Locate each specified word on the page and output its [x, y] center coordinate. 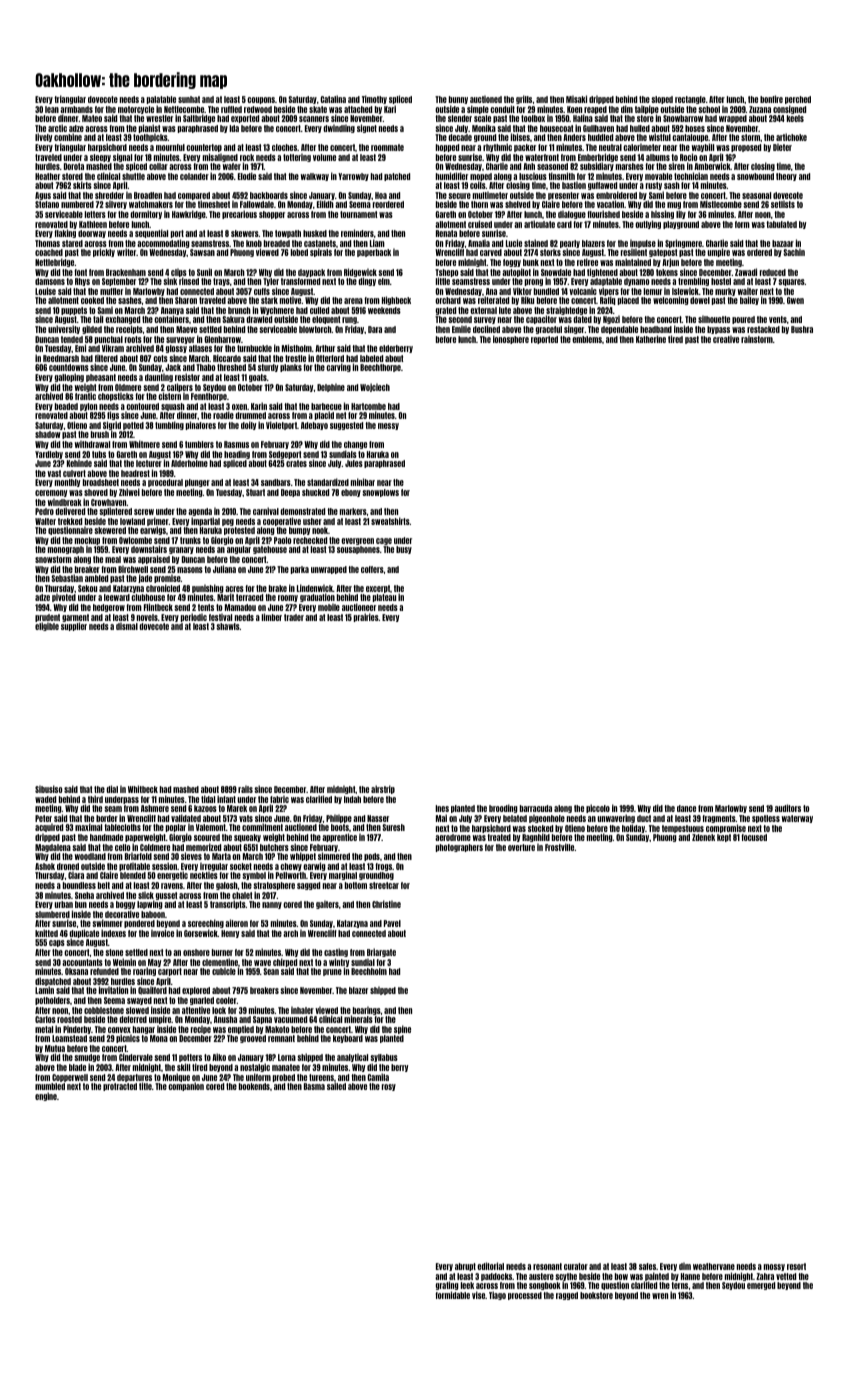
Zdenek [703, 837]
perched [798, 100]
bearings [367, 1010]
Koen [574, 109]
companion [186, 1087]
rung [349, 321]
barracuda [536, 808]
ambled [96, 578]
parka [300, 570]
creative [726, 339]
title [145, 1086]
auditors [788, 808]
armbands [76, 109]
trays [221, 282]
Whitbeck [143, 789]
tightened [602, 272]
